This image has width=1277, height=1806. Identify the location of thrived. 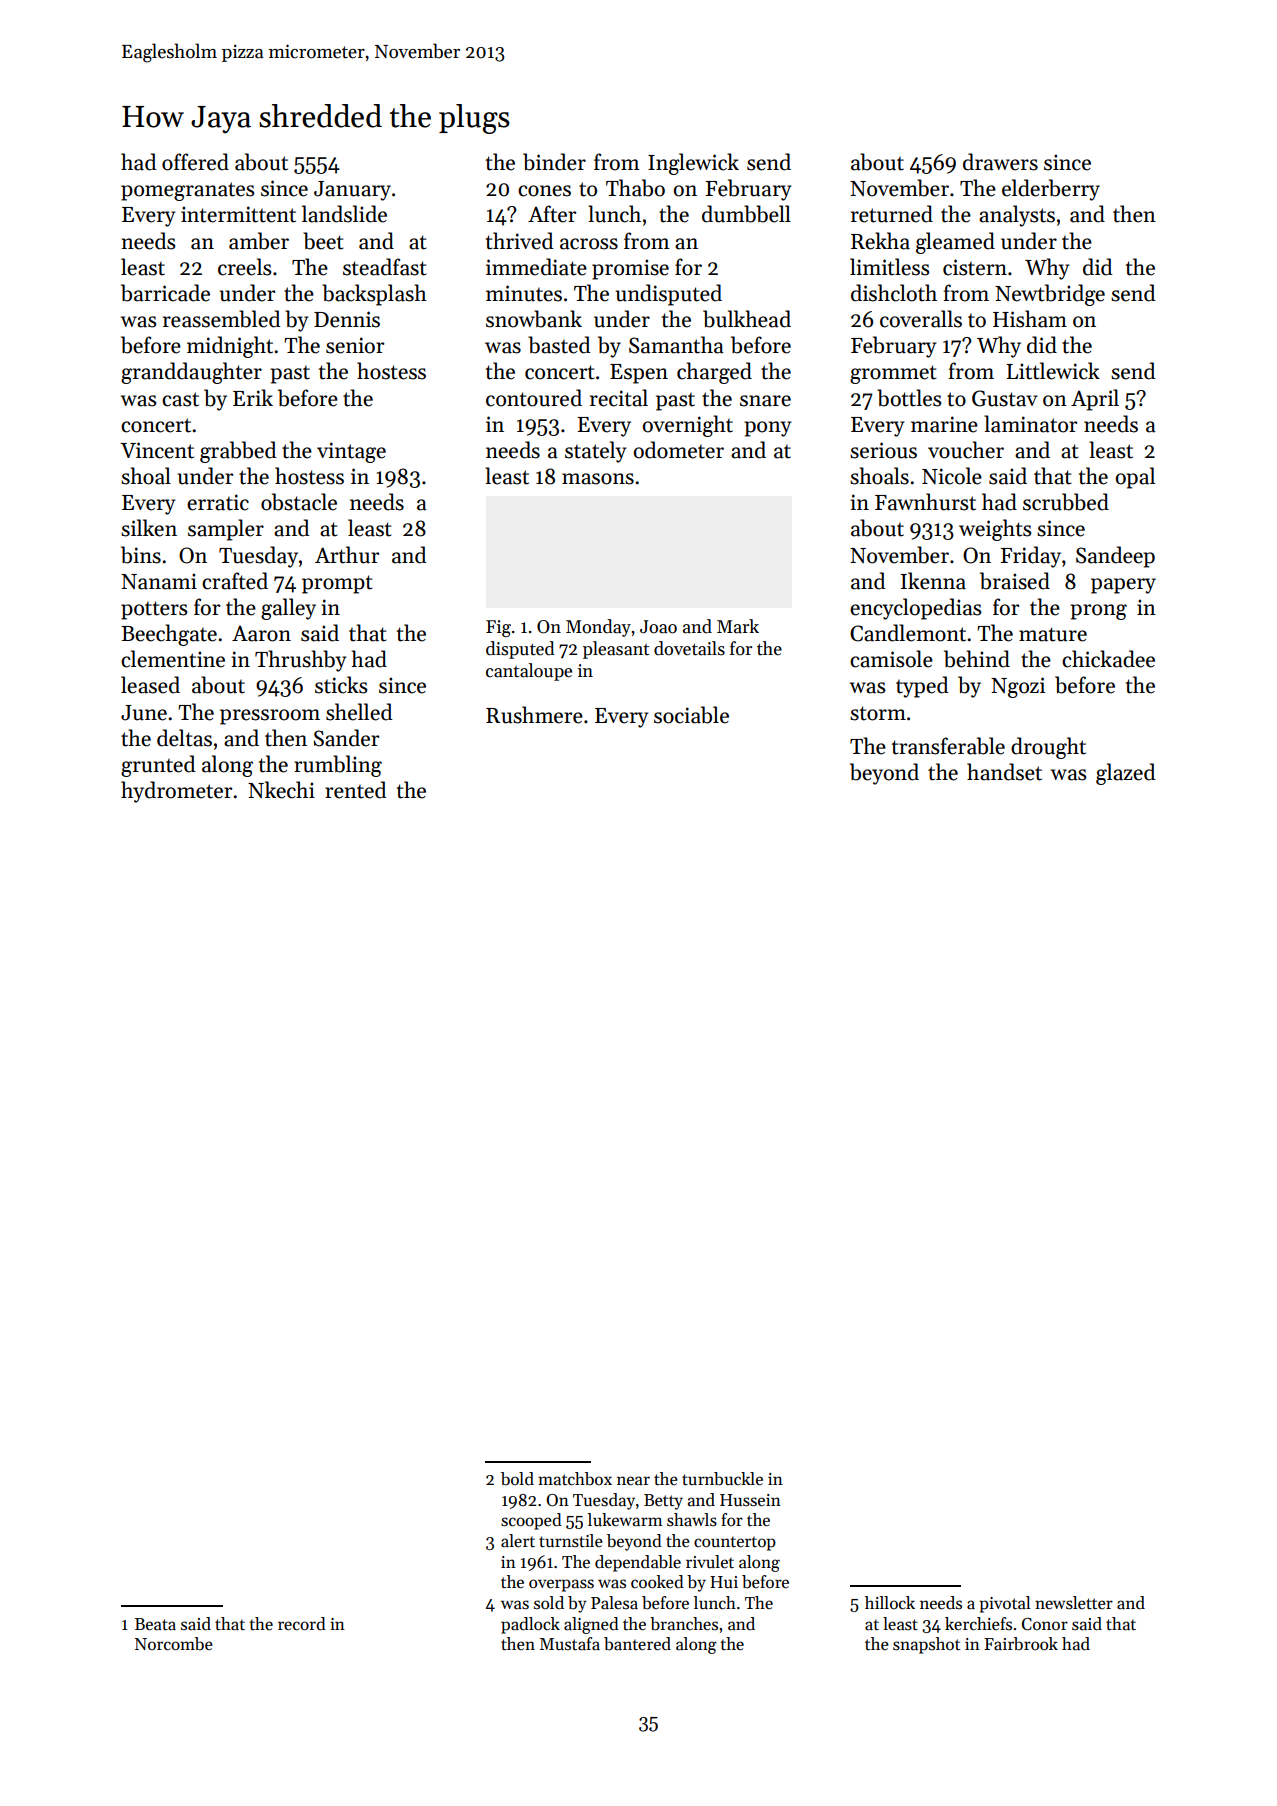
(519, 241).
